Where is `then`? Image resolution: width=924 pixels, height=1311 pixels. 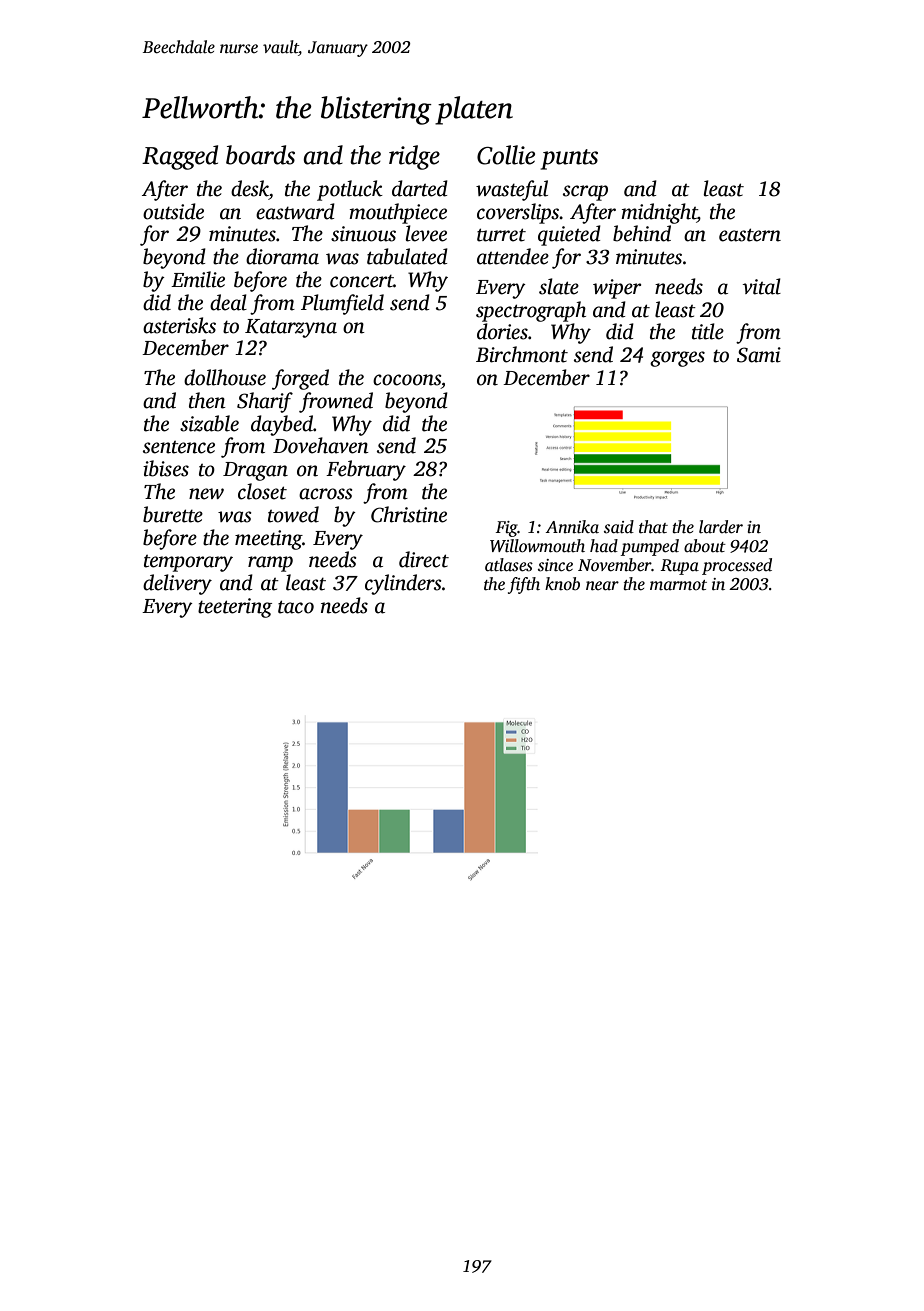 then is located at coordinates (207, 400).
